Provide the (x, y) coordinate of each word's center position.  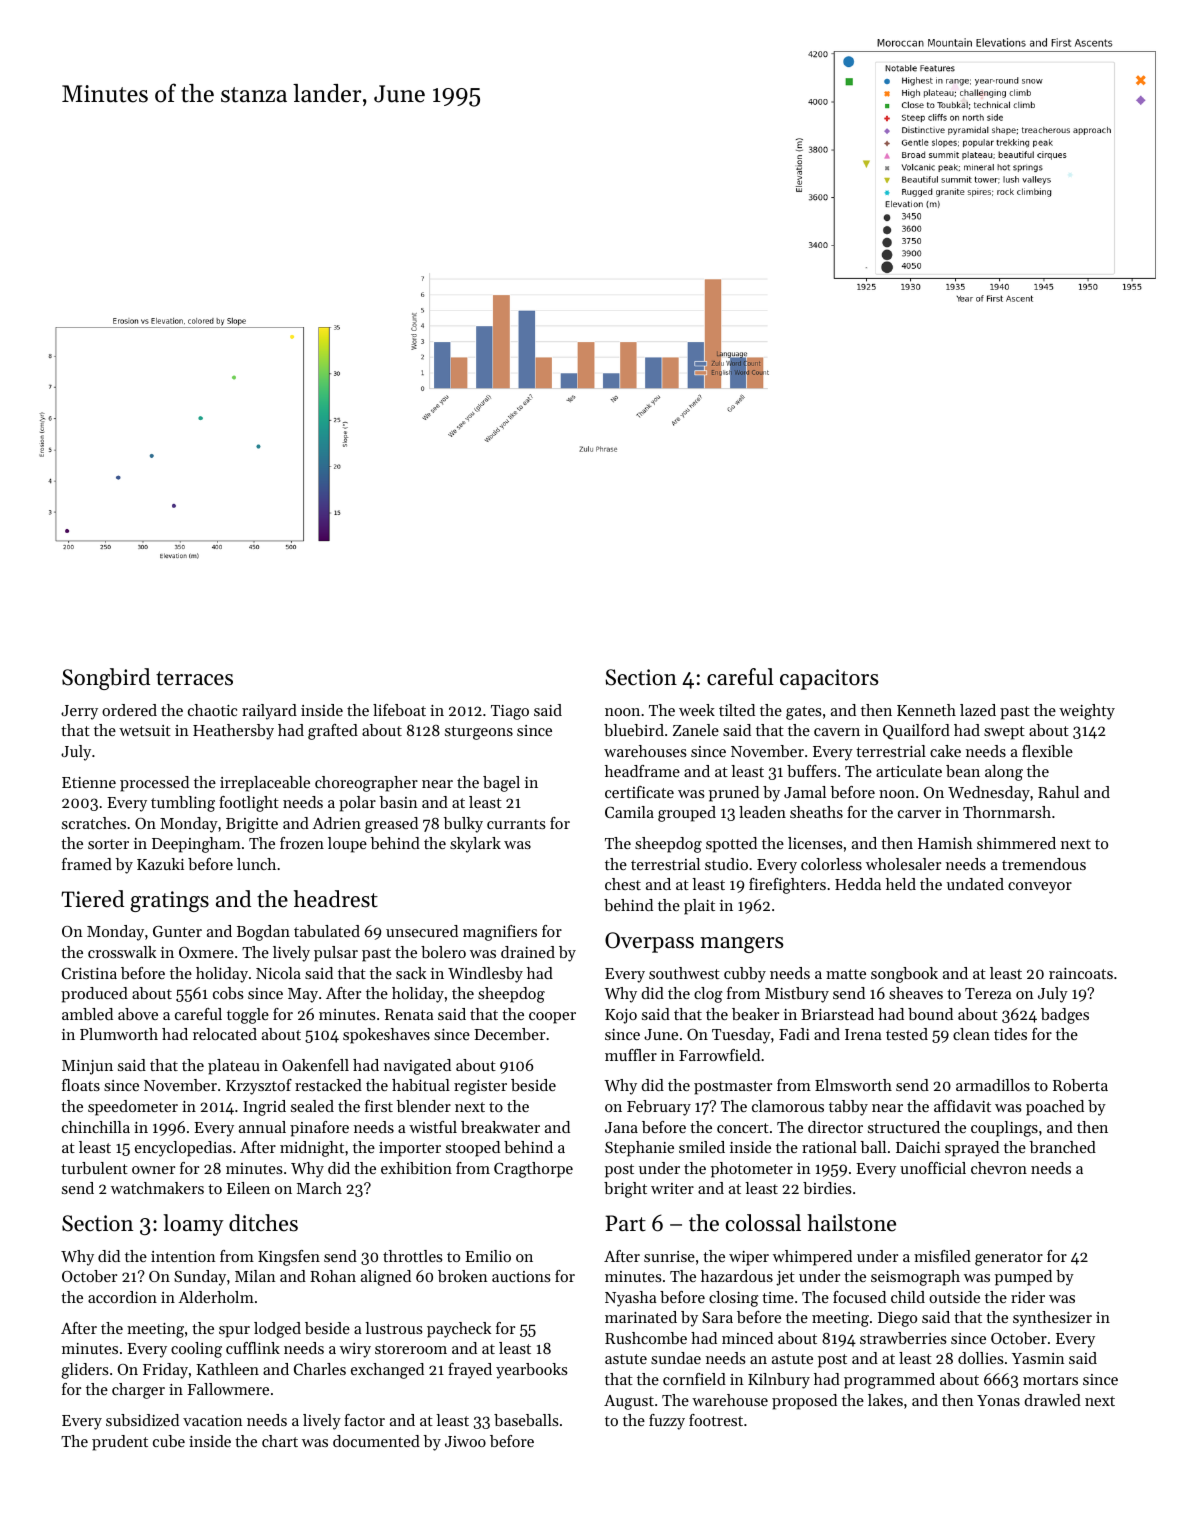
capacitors (829, 679)
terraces (194, 678)
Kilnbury (779, 1381)
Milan (255, 1276)
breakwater (500, 1127)
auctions (521, 1276)
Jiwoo (465, 1441)
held (901, 884)
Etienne (89, 782)
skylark (475, 845)
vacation (213, 1420)
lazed (978, 710)
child (908, 1297)
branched (1062, 1147)
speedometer (133, 1108)
